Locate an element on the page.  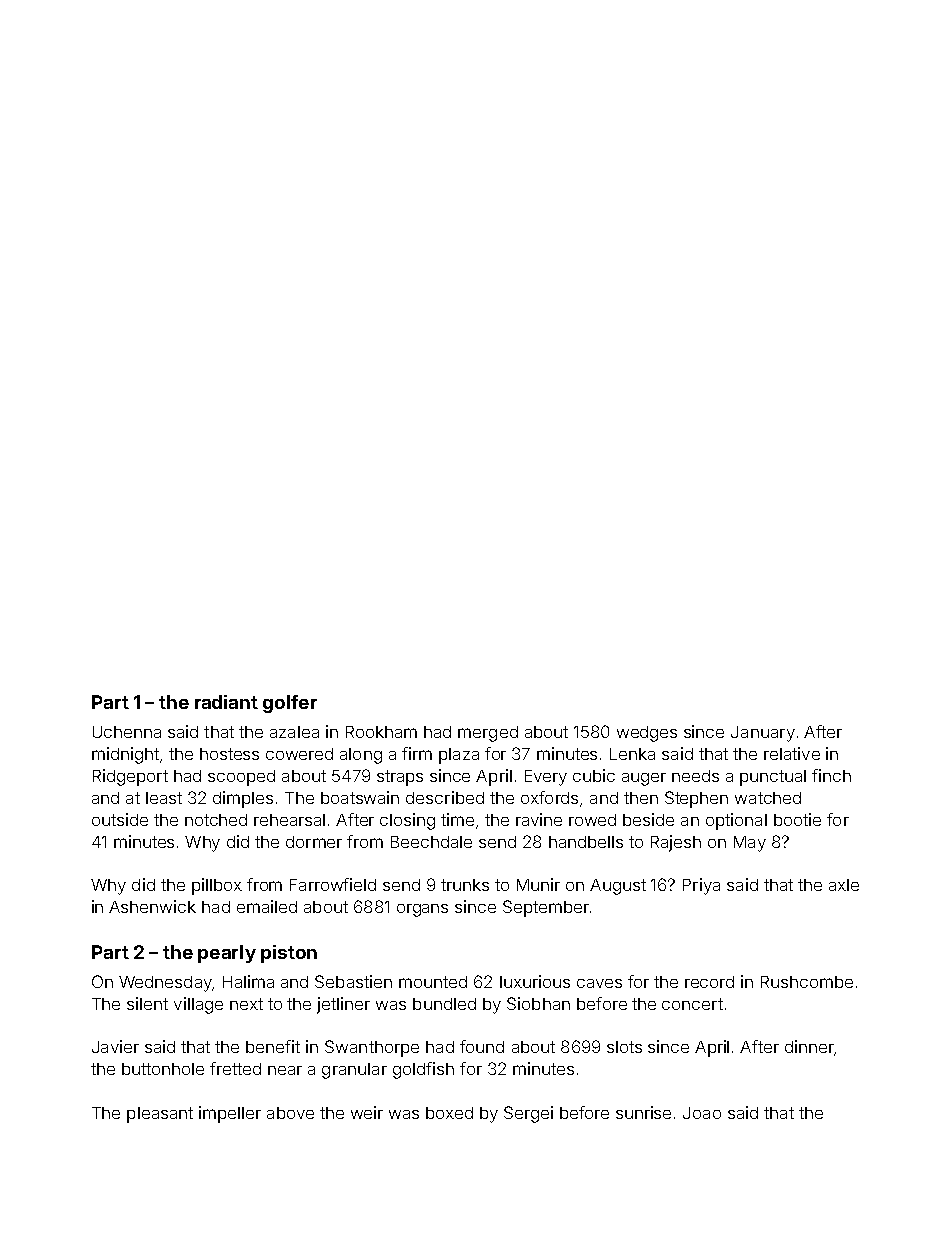
Rajesh is located at coordinates (676, 843).
